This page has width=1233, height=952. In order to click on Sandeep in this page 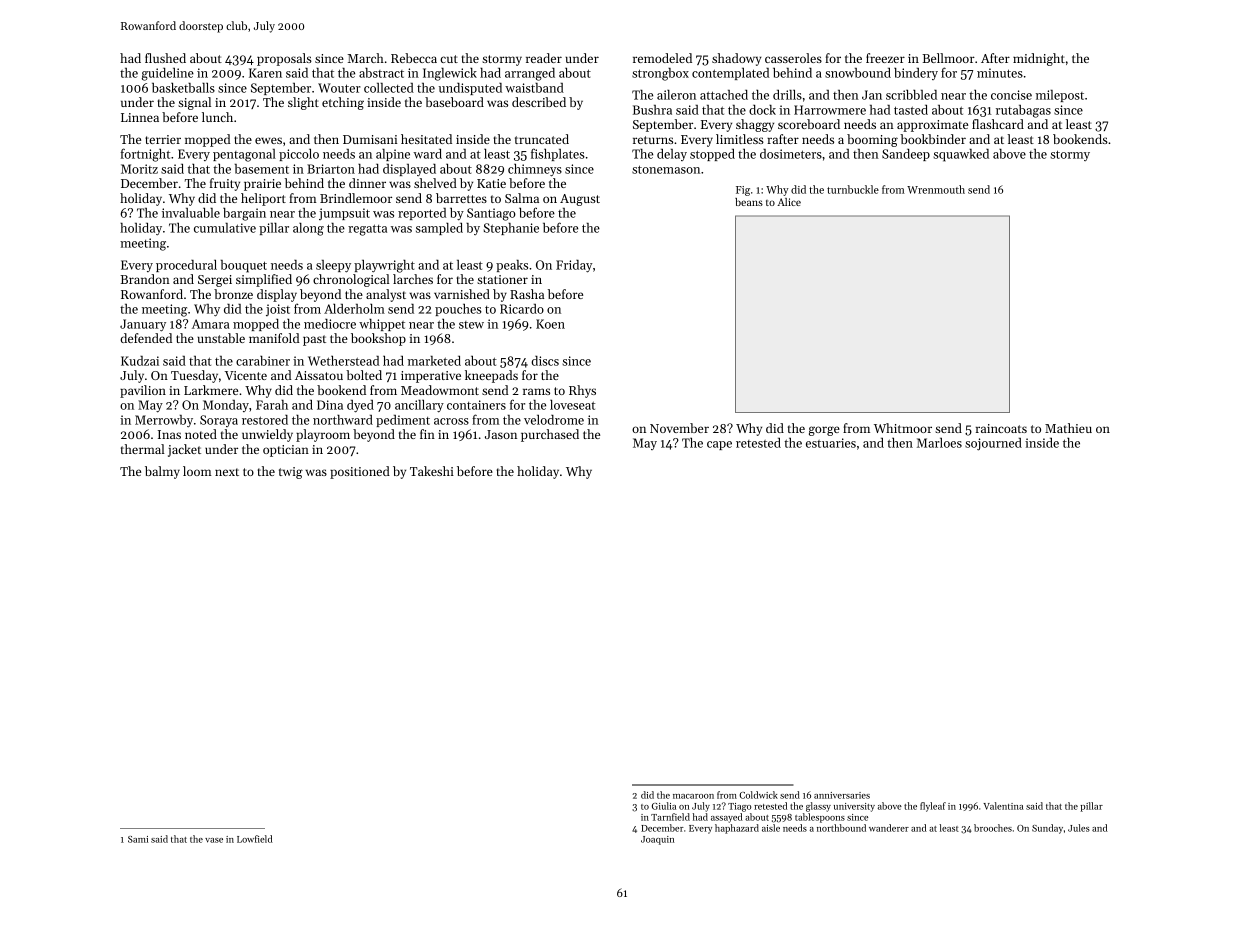, I will do `click(906, 155)`.
